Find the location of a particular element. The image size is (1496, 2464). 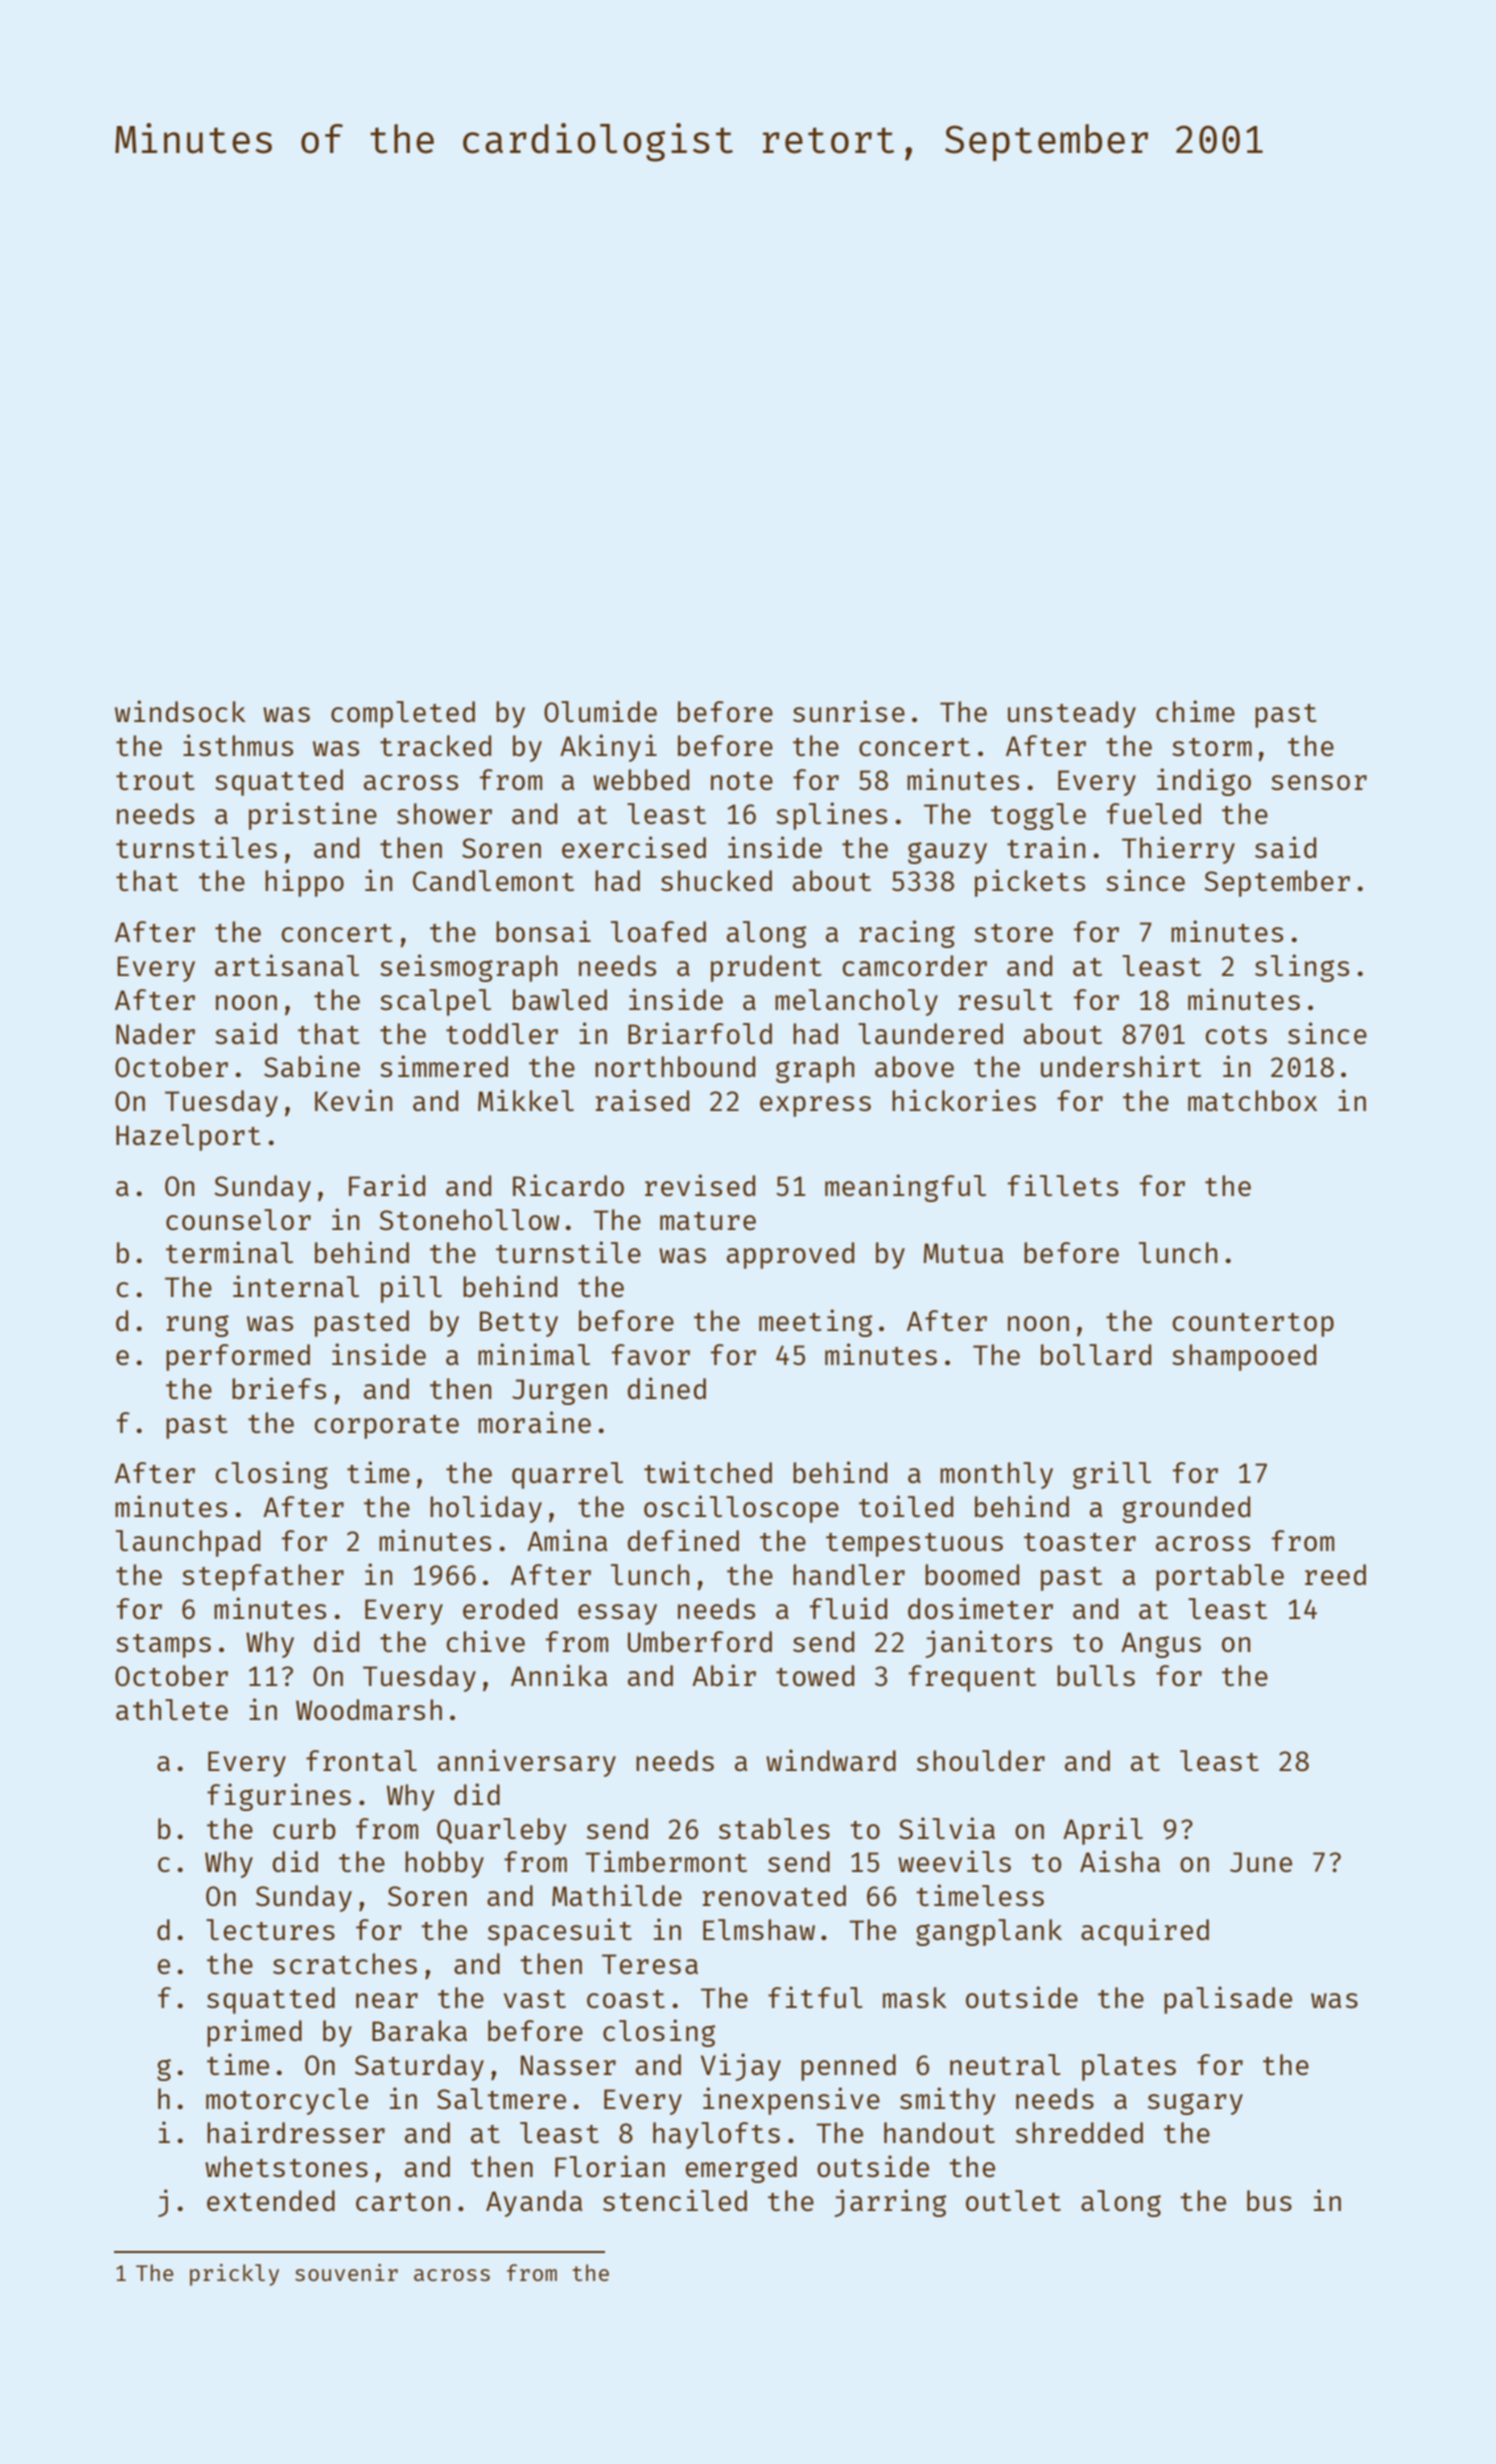

shower is located at coordinates (444, 813).
